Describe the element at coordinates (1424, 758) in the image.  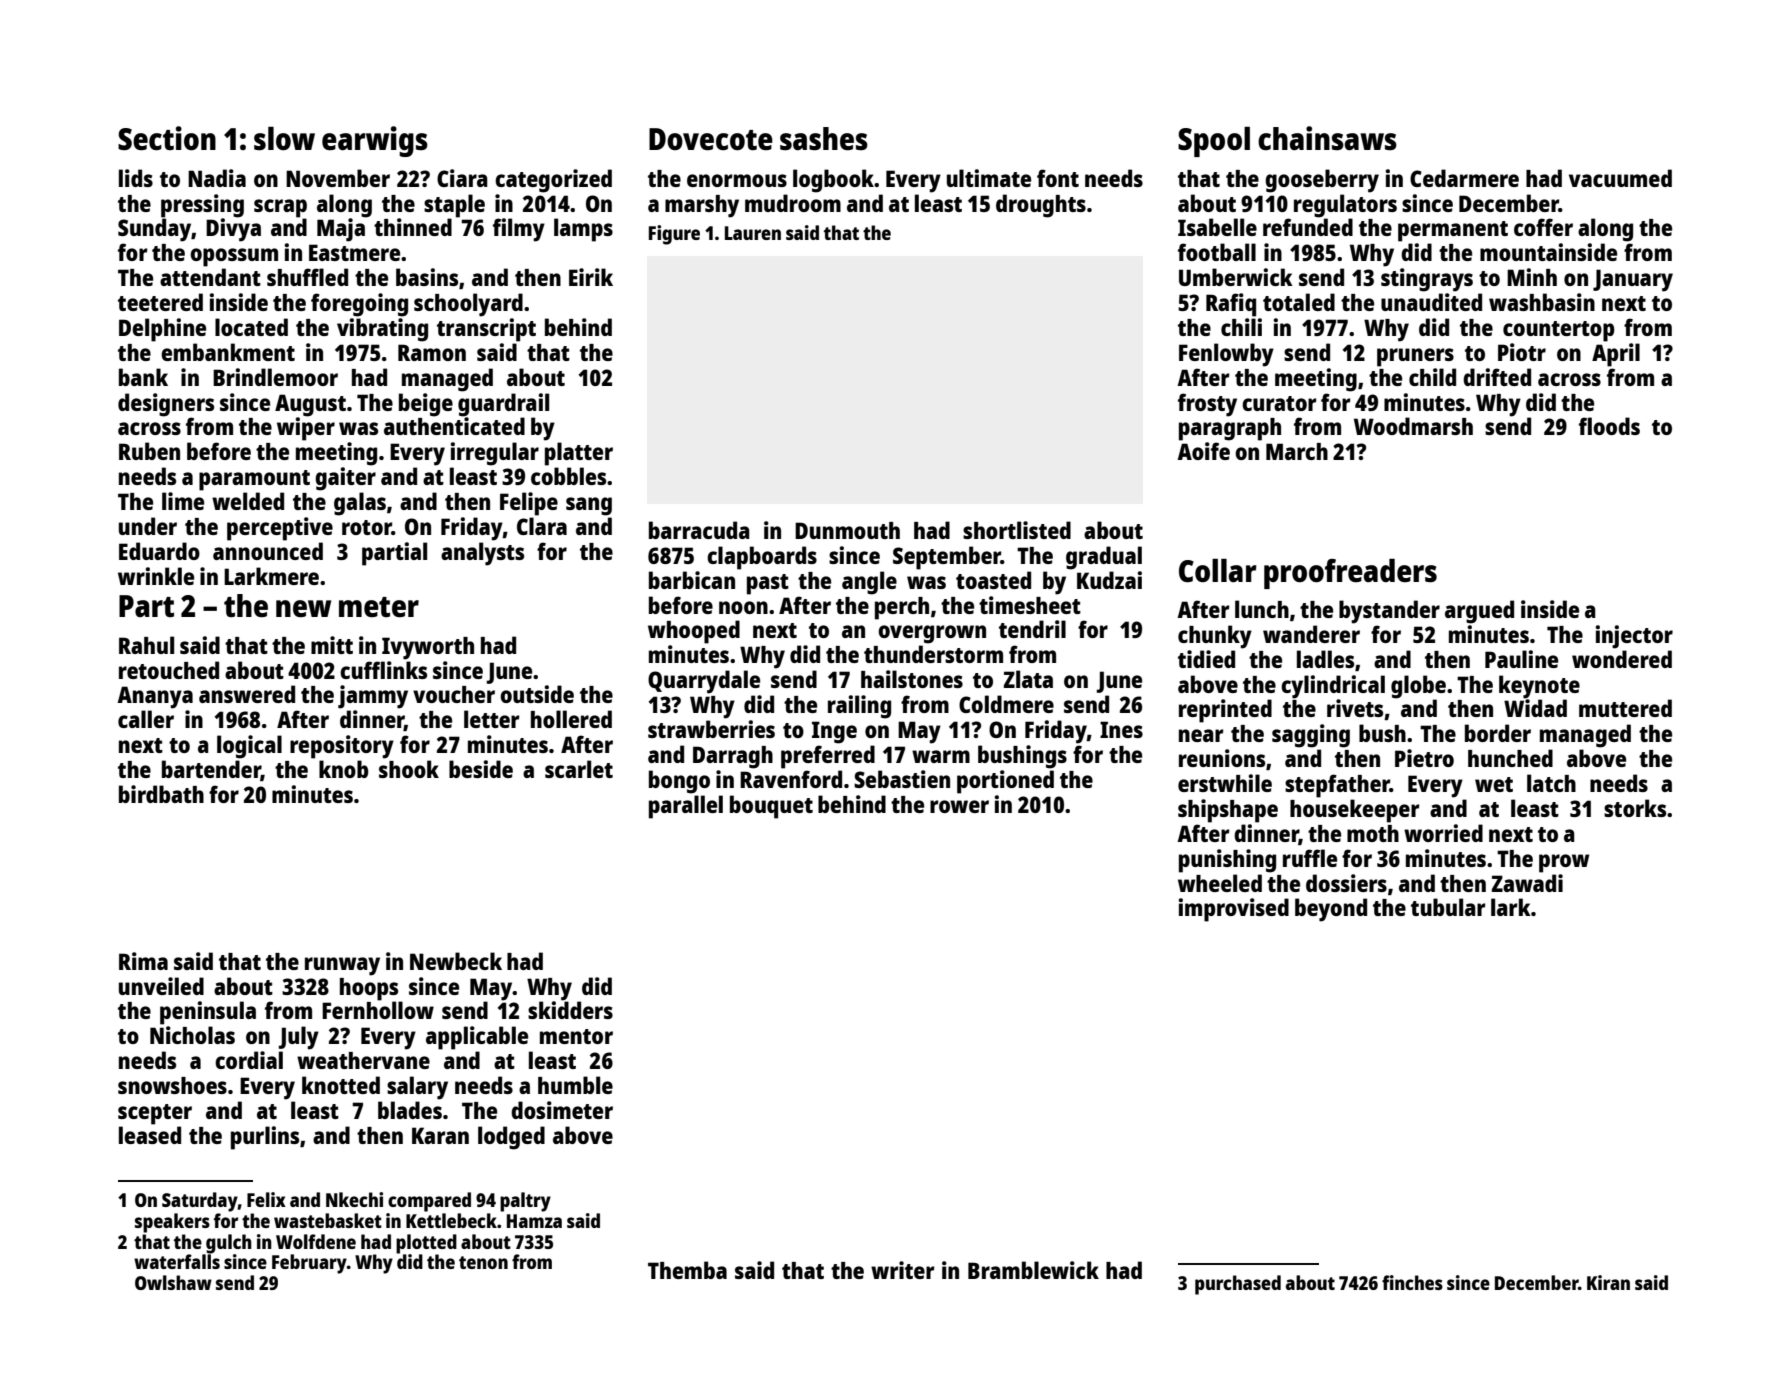
I see `Pietro` at that location.
